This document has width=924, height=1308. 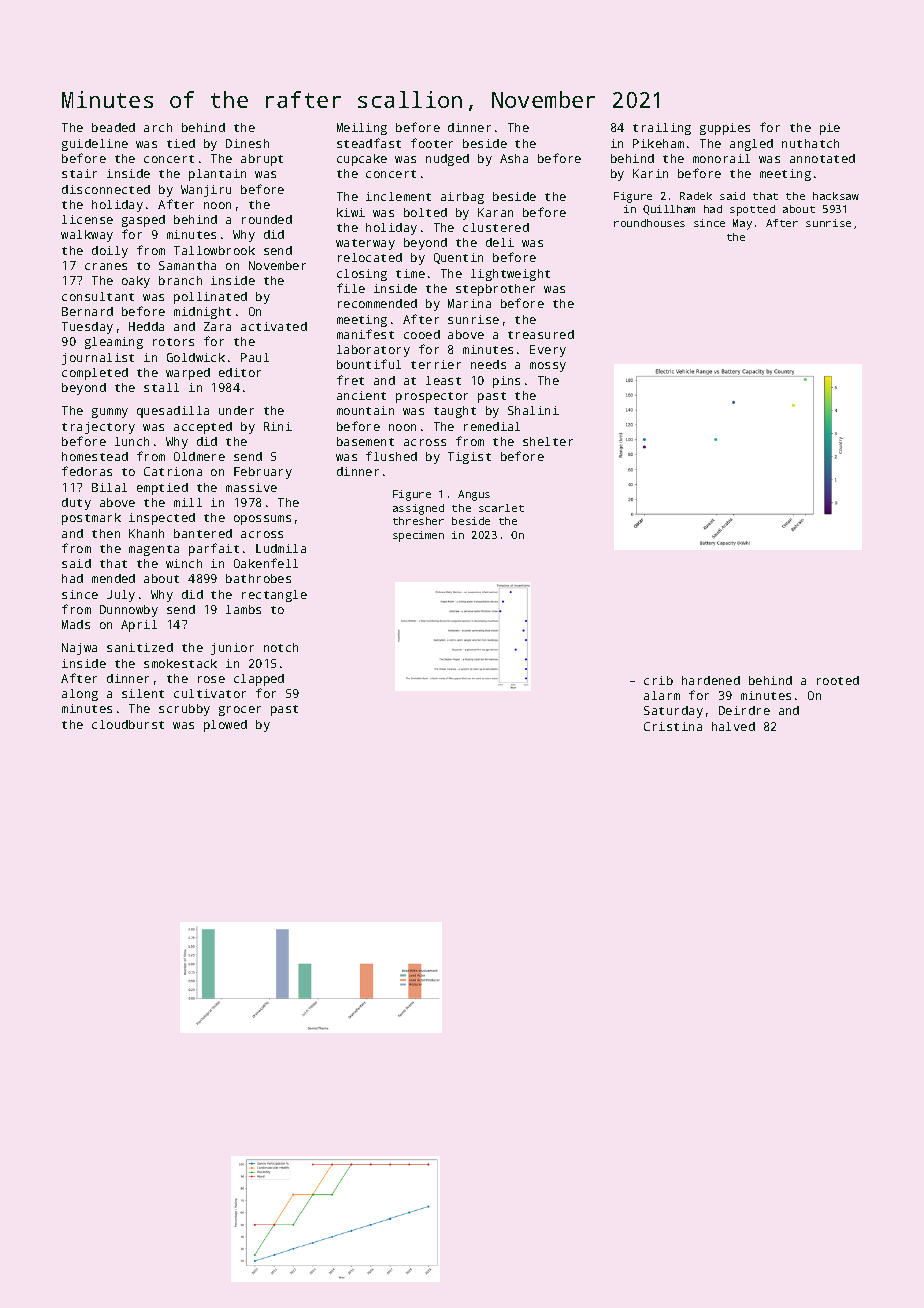 I want to click on mossy, so click(x=548, y=367).
